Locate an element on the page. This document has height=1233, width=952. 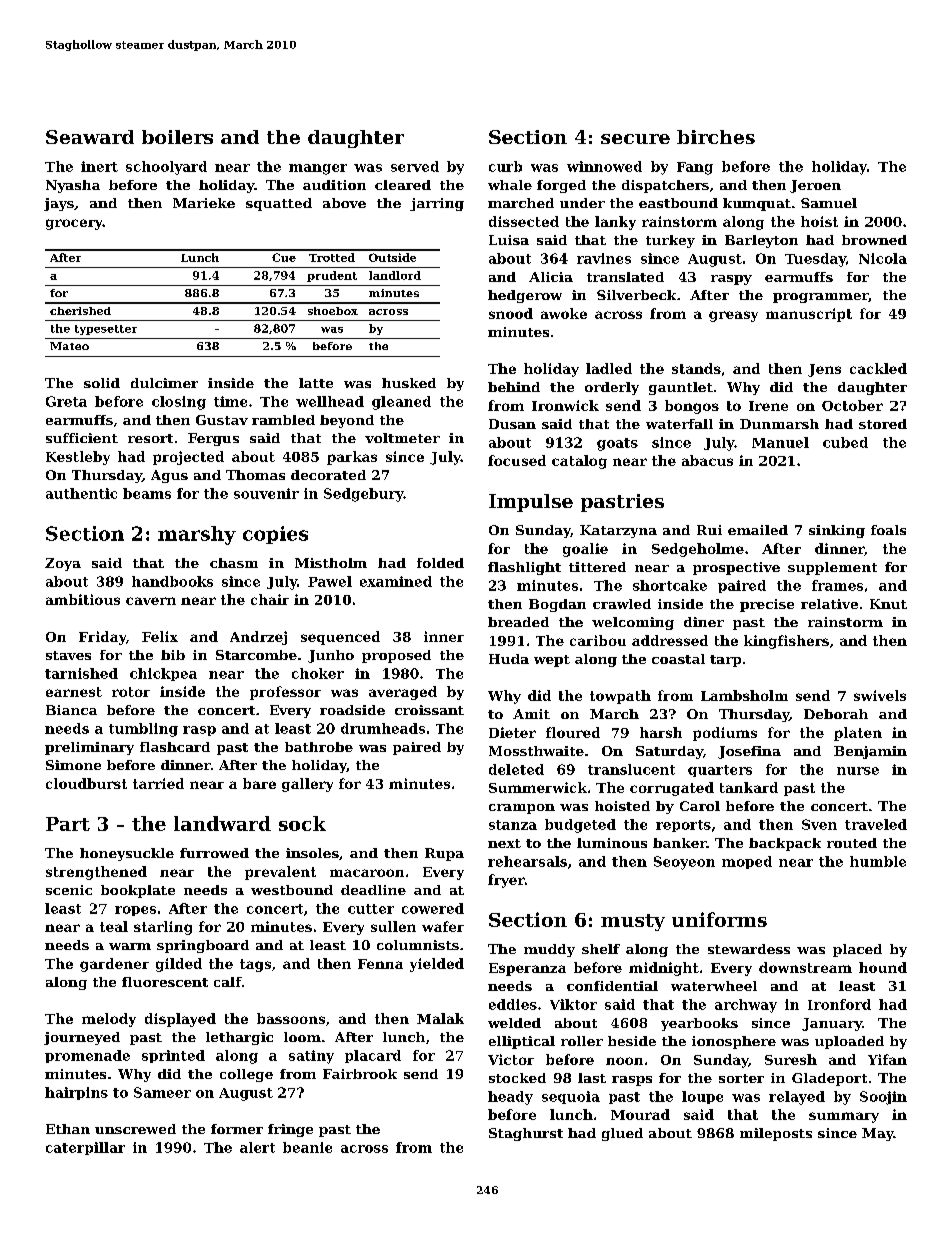
manuscript is located at coordinates (809, 315).
